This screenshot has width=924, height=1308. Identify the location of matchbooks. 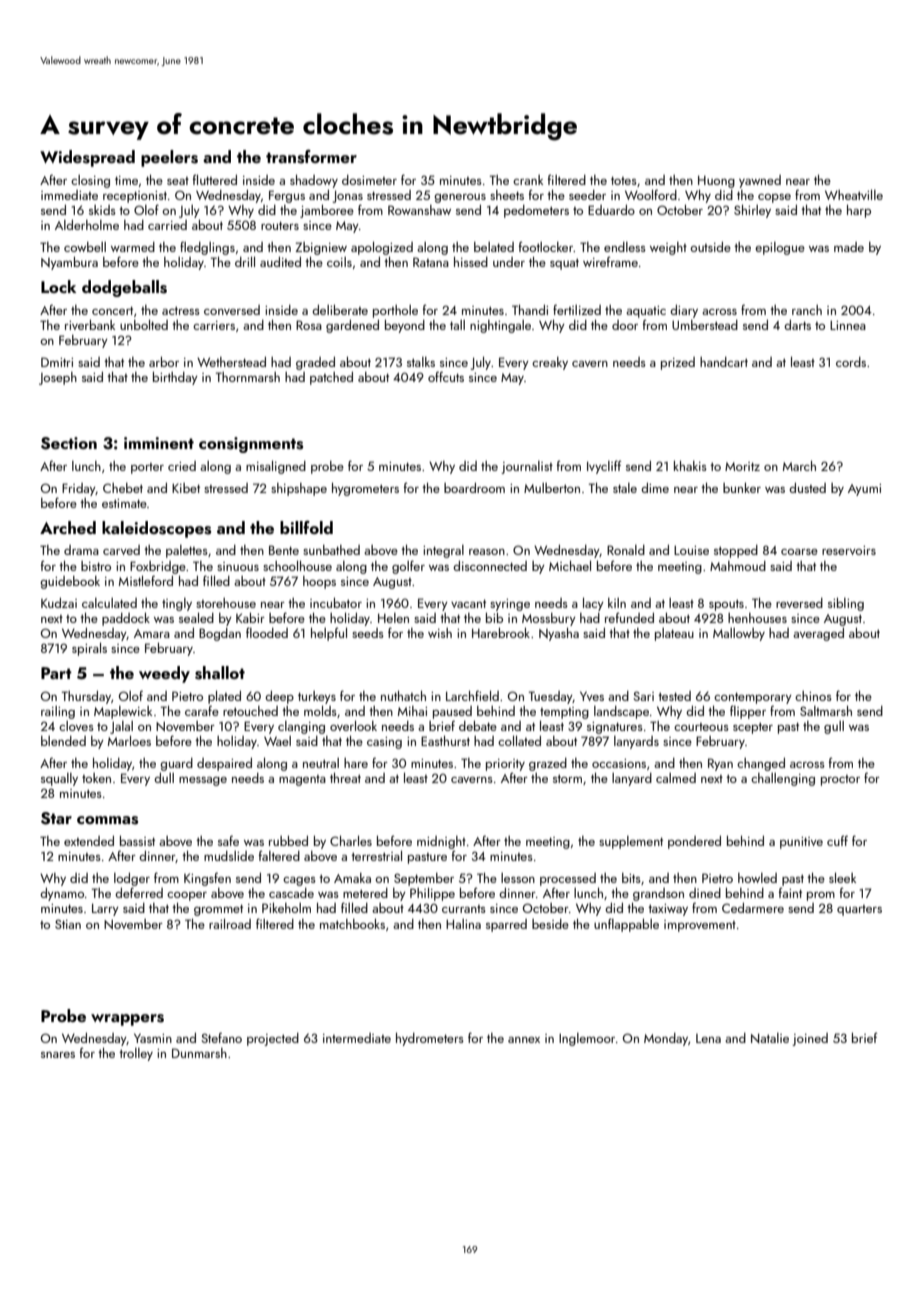
(352, 923).
